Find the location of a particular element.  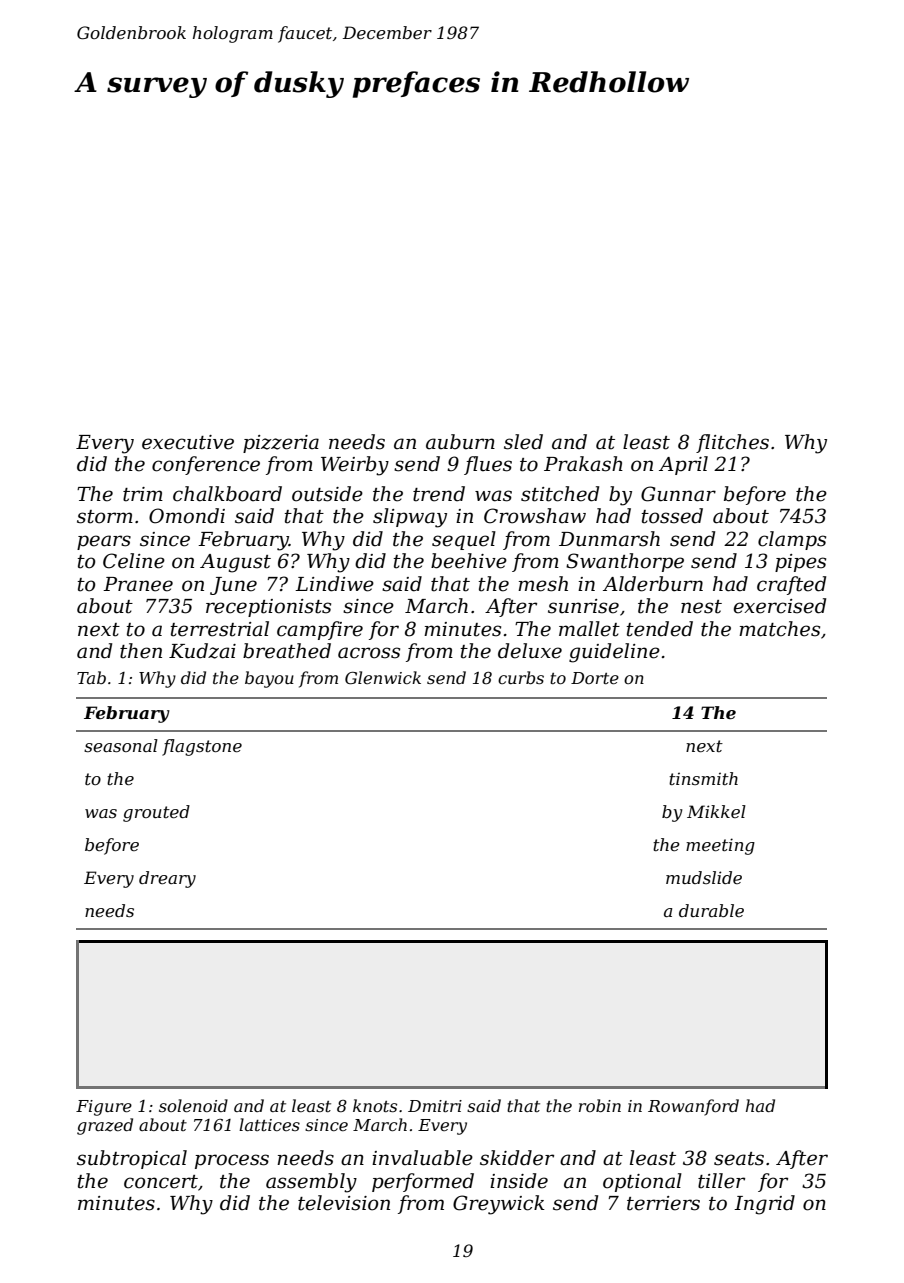

Dmitri is located at coordinates (435, 1106).
